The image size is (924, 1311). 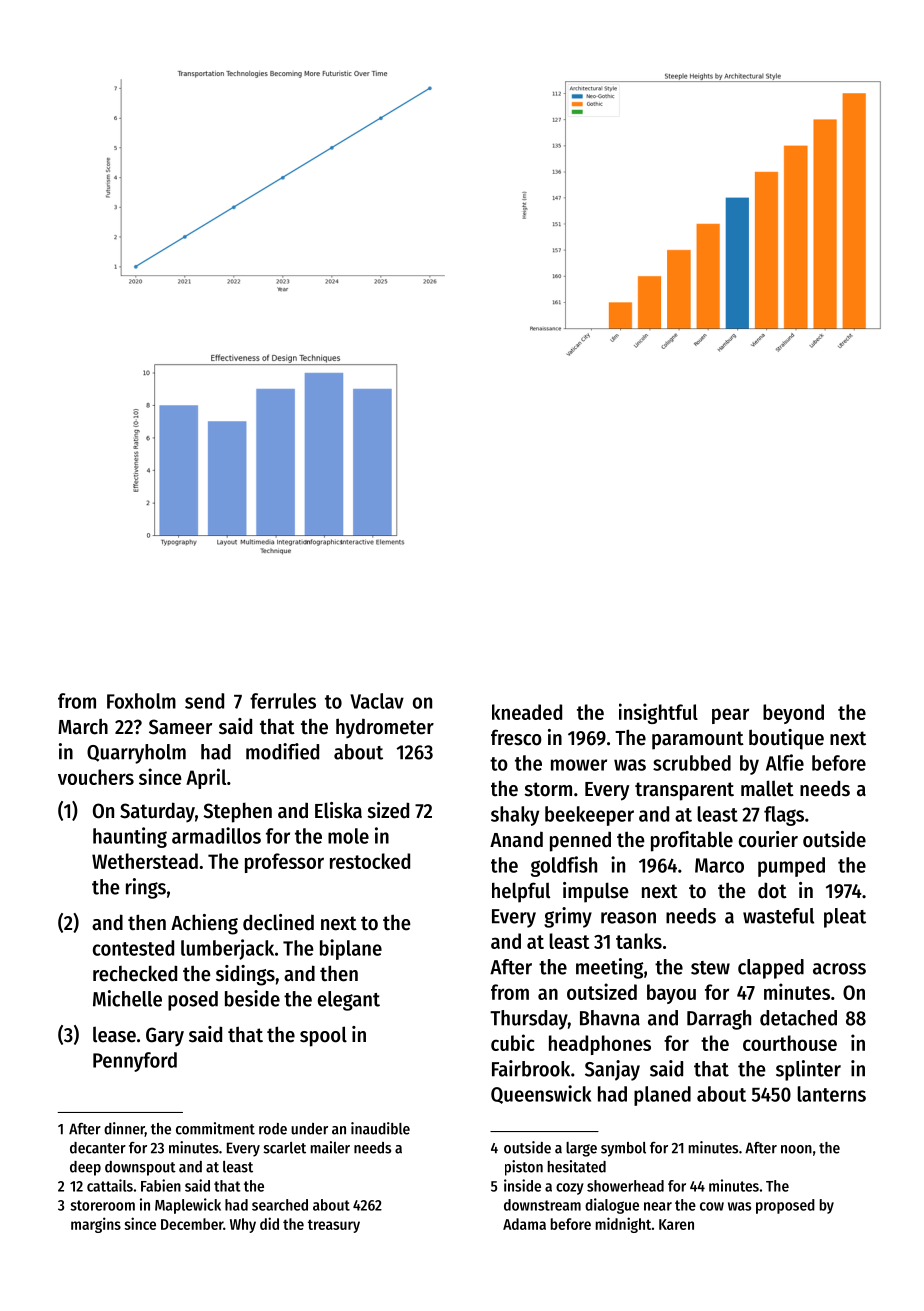 What do you see at coordinates (768, 839) in the image?
I see `courier` at bounding box center [768, 839].
